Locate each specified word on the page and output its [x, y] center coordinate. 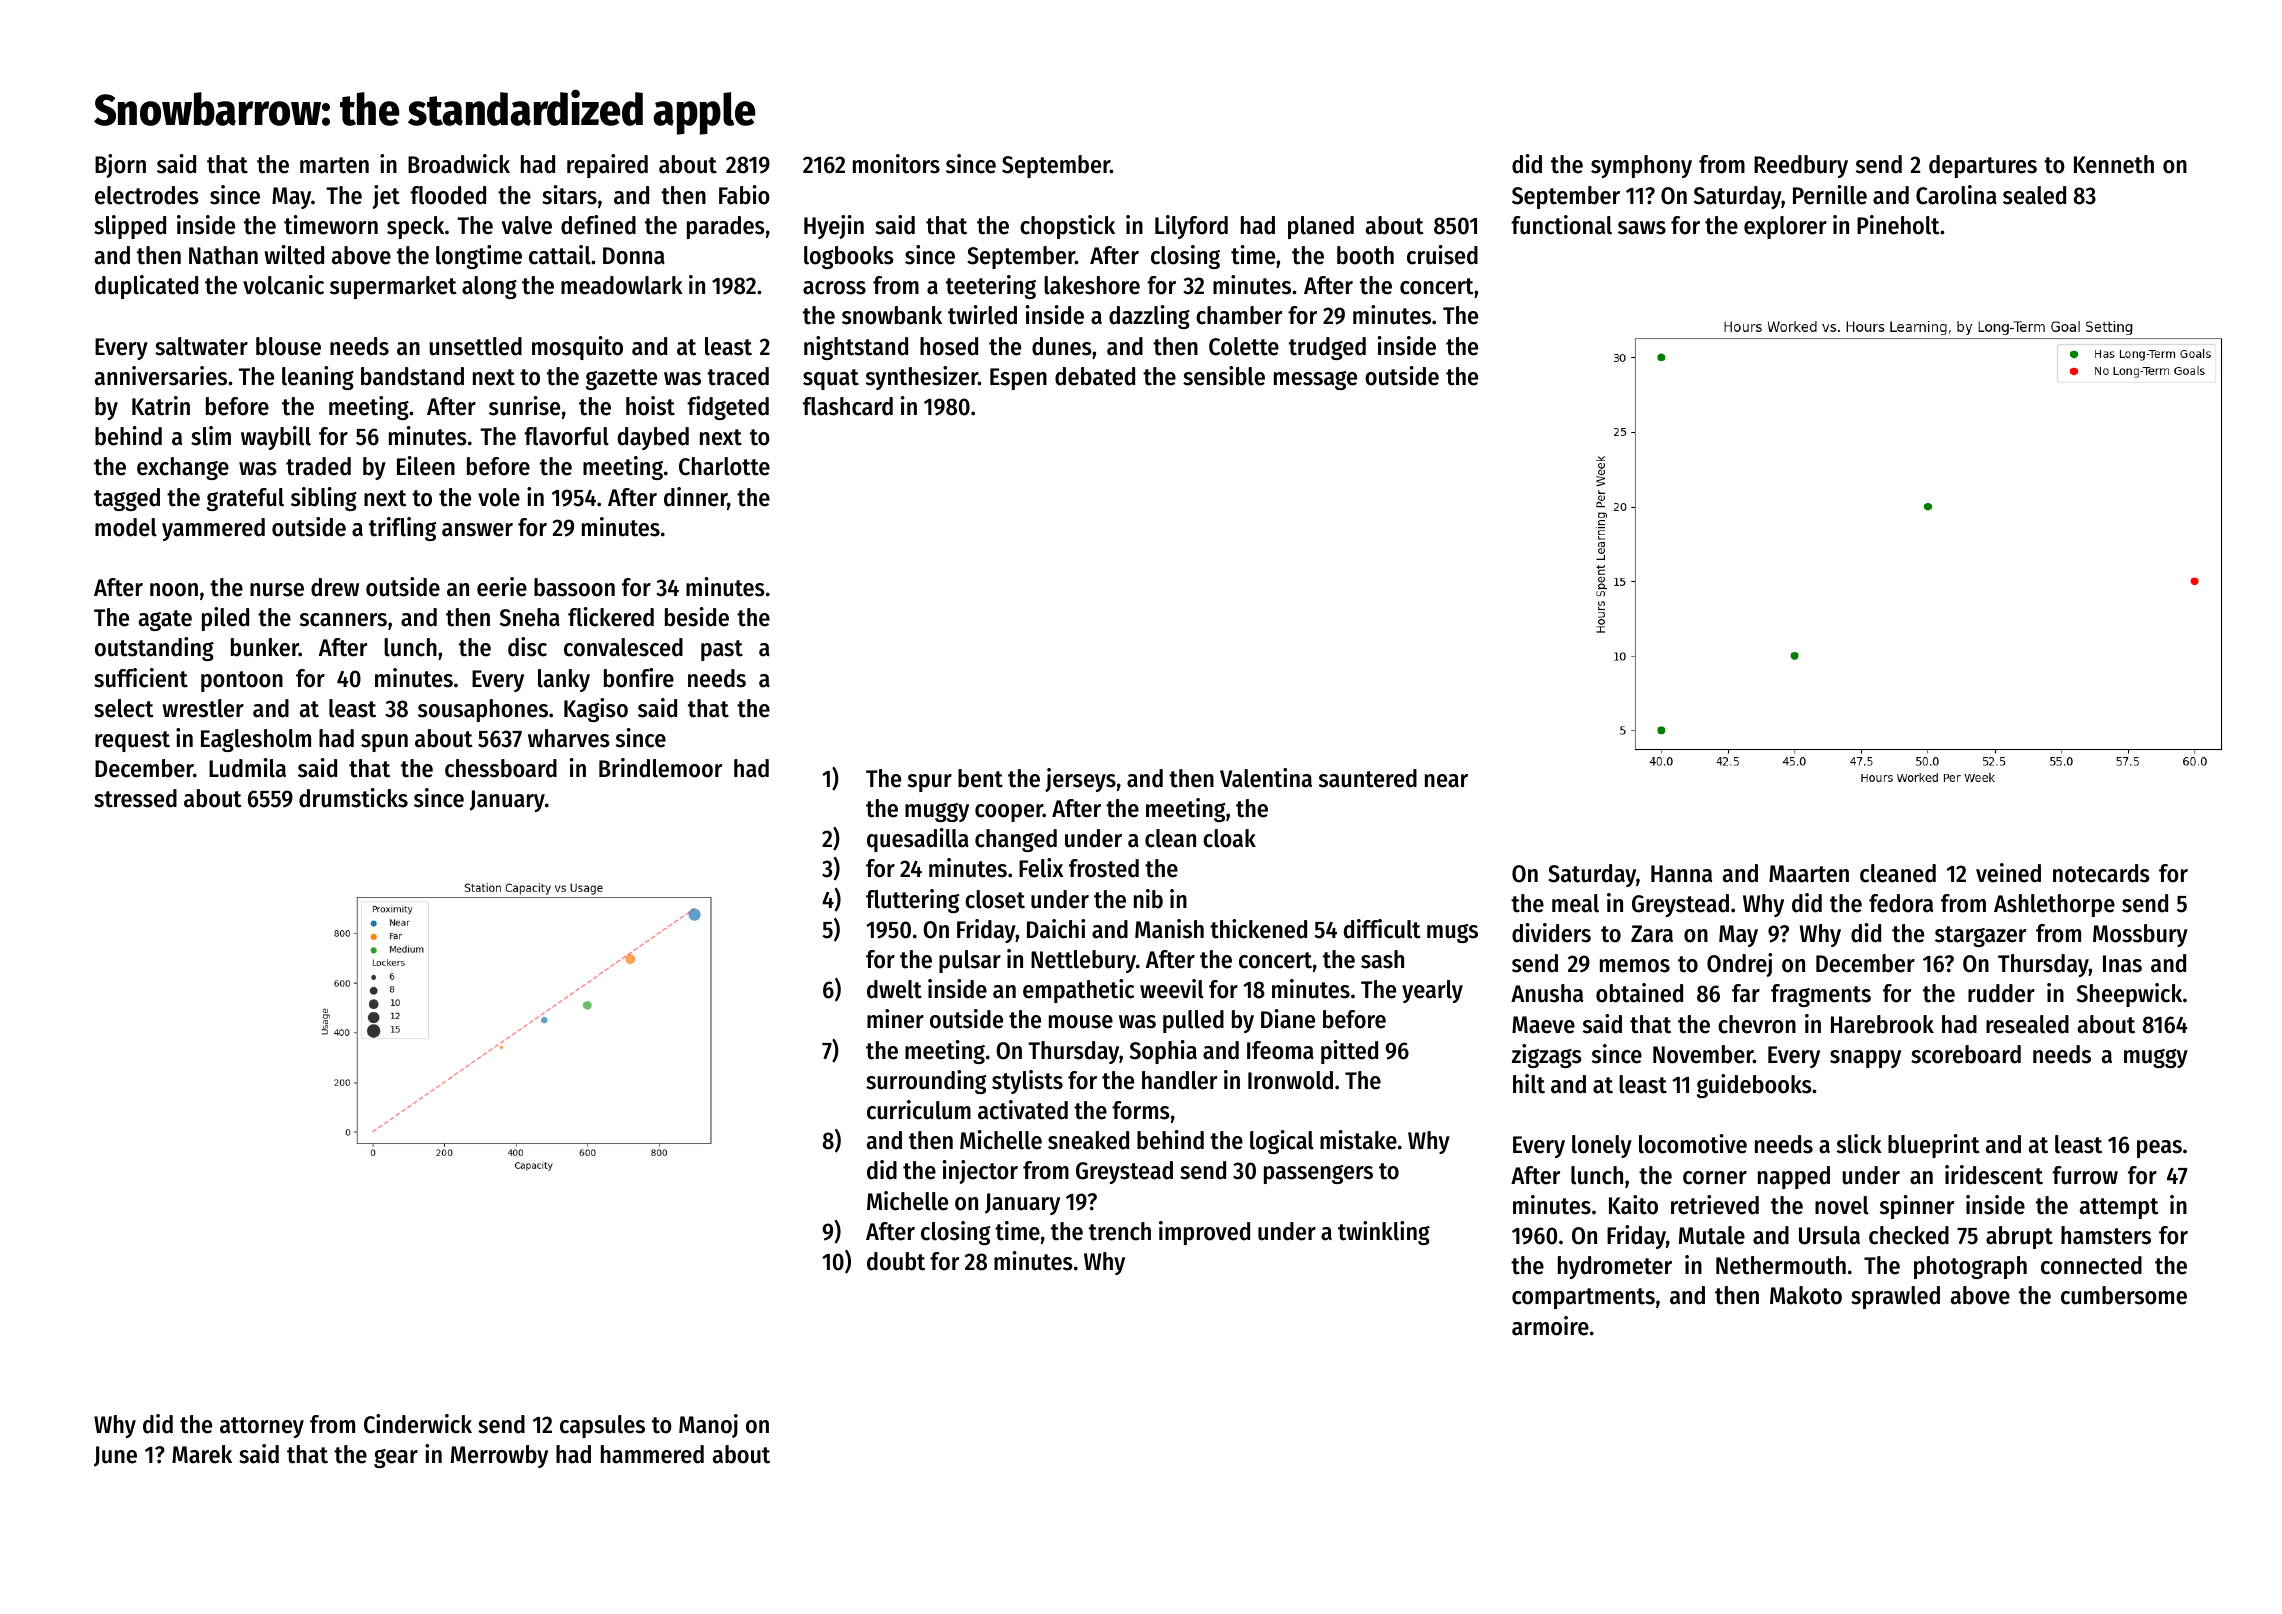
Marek [202, 1454]
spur [930, 783]
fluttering [913, 901]
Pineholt [1898, 225]
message [1315, 380]
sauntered [1368, 778]
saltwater [201, 346]
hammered [652, 1454]
